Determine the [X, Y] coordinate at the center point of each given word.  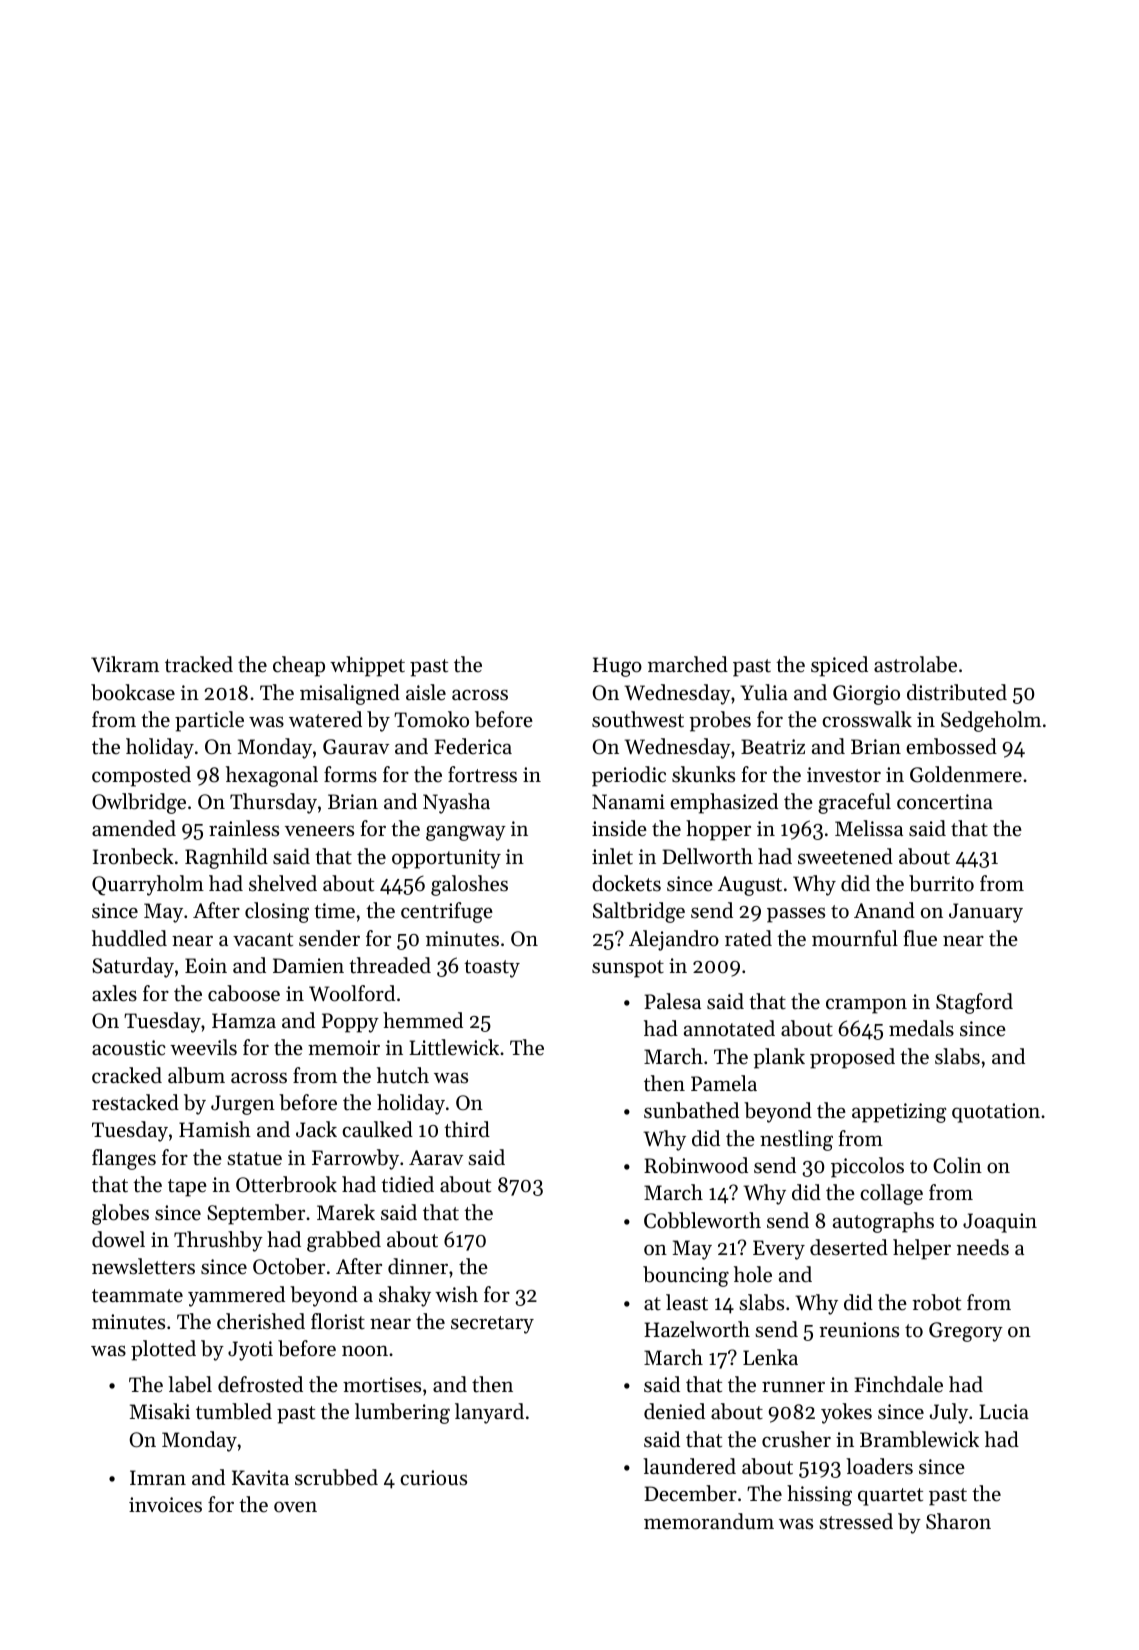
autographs [883, 1222]
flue [920, 938]
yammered [236, 1296]
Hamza [244, 1020]
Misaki [160, 1411]
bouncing [686, 1276]
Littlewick [454, 1047]
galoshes [469, 885]
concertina [945, 802]
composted [141, 776]
